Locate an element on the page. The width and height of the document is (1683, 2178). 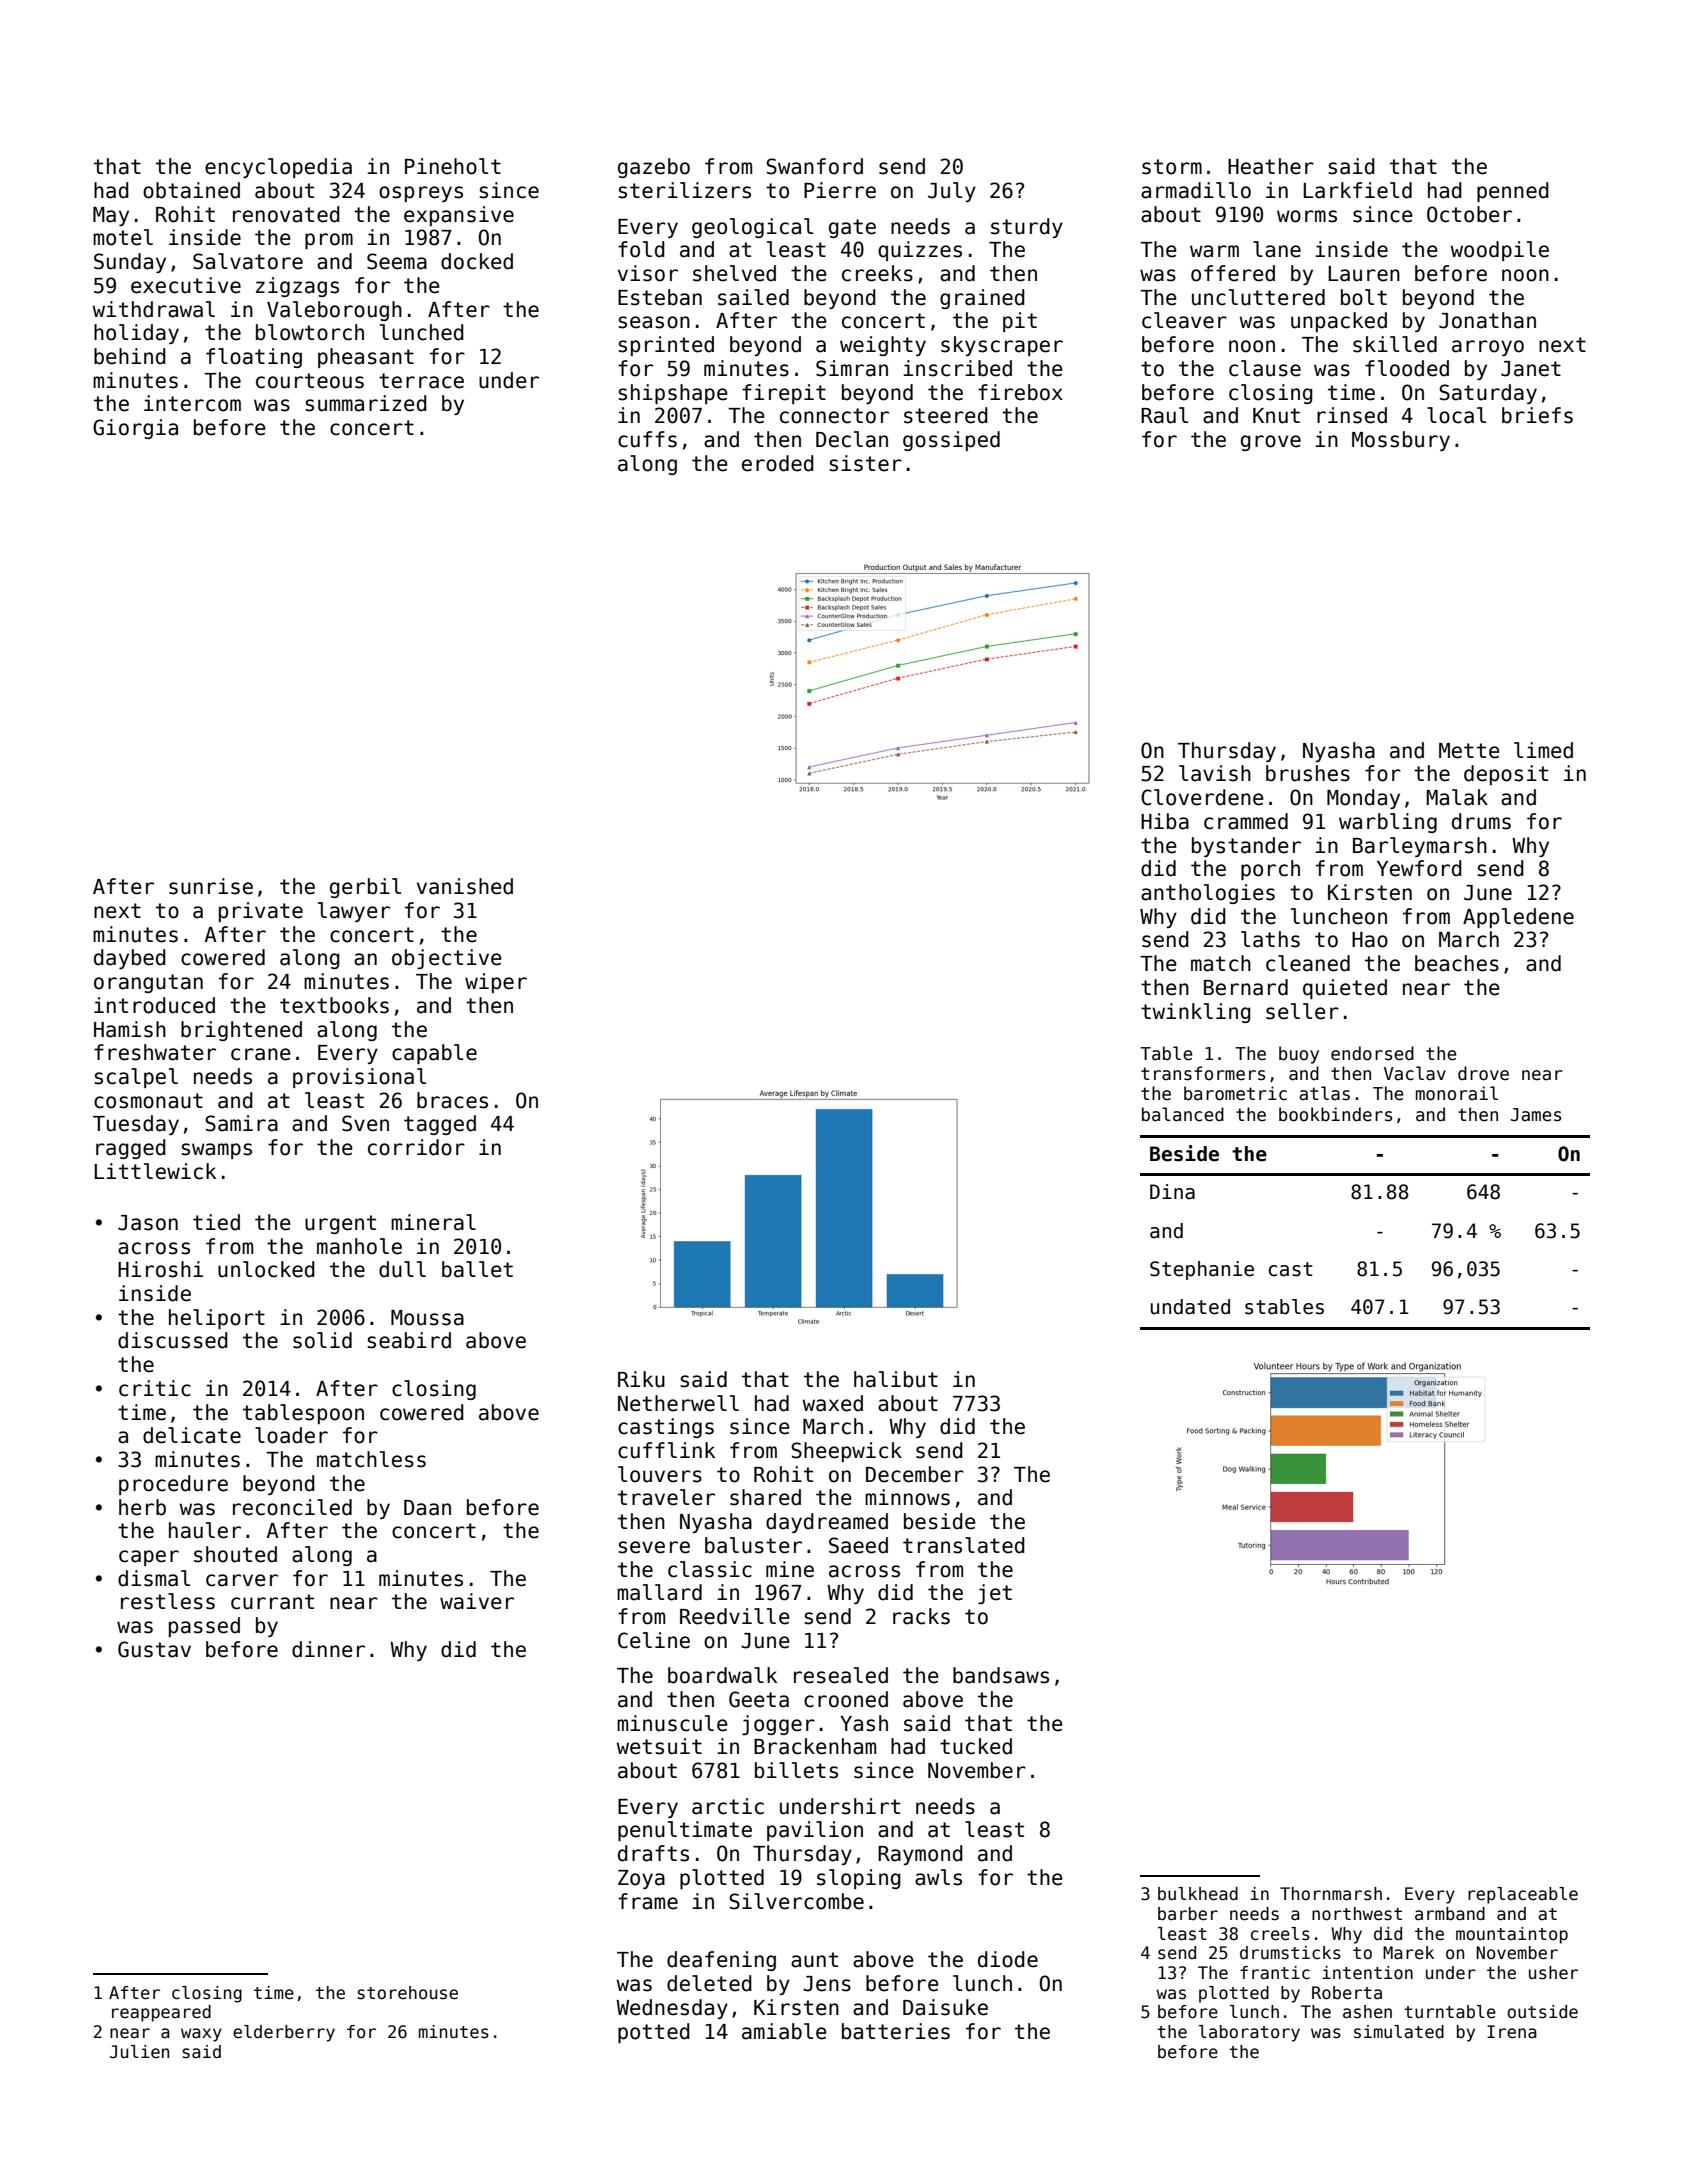
Silvercombe is located at coordinates (796, 1901).
